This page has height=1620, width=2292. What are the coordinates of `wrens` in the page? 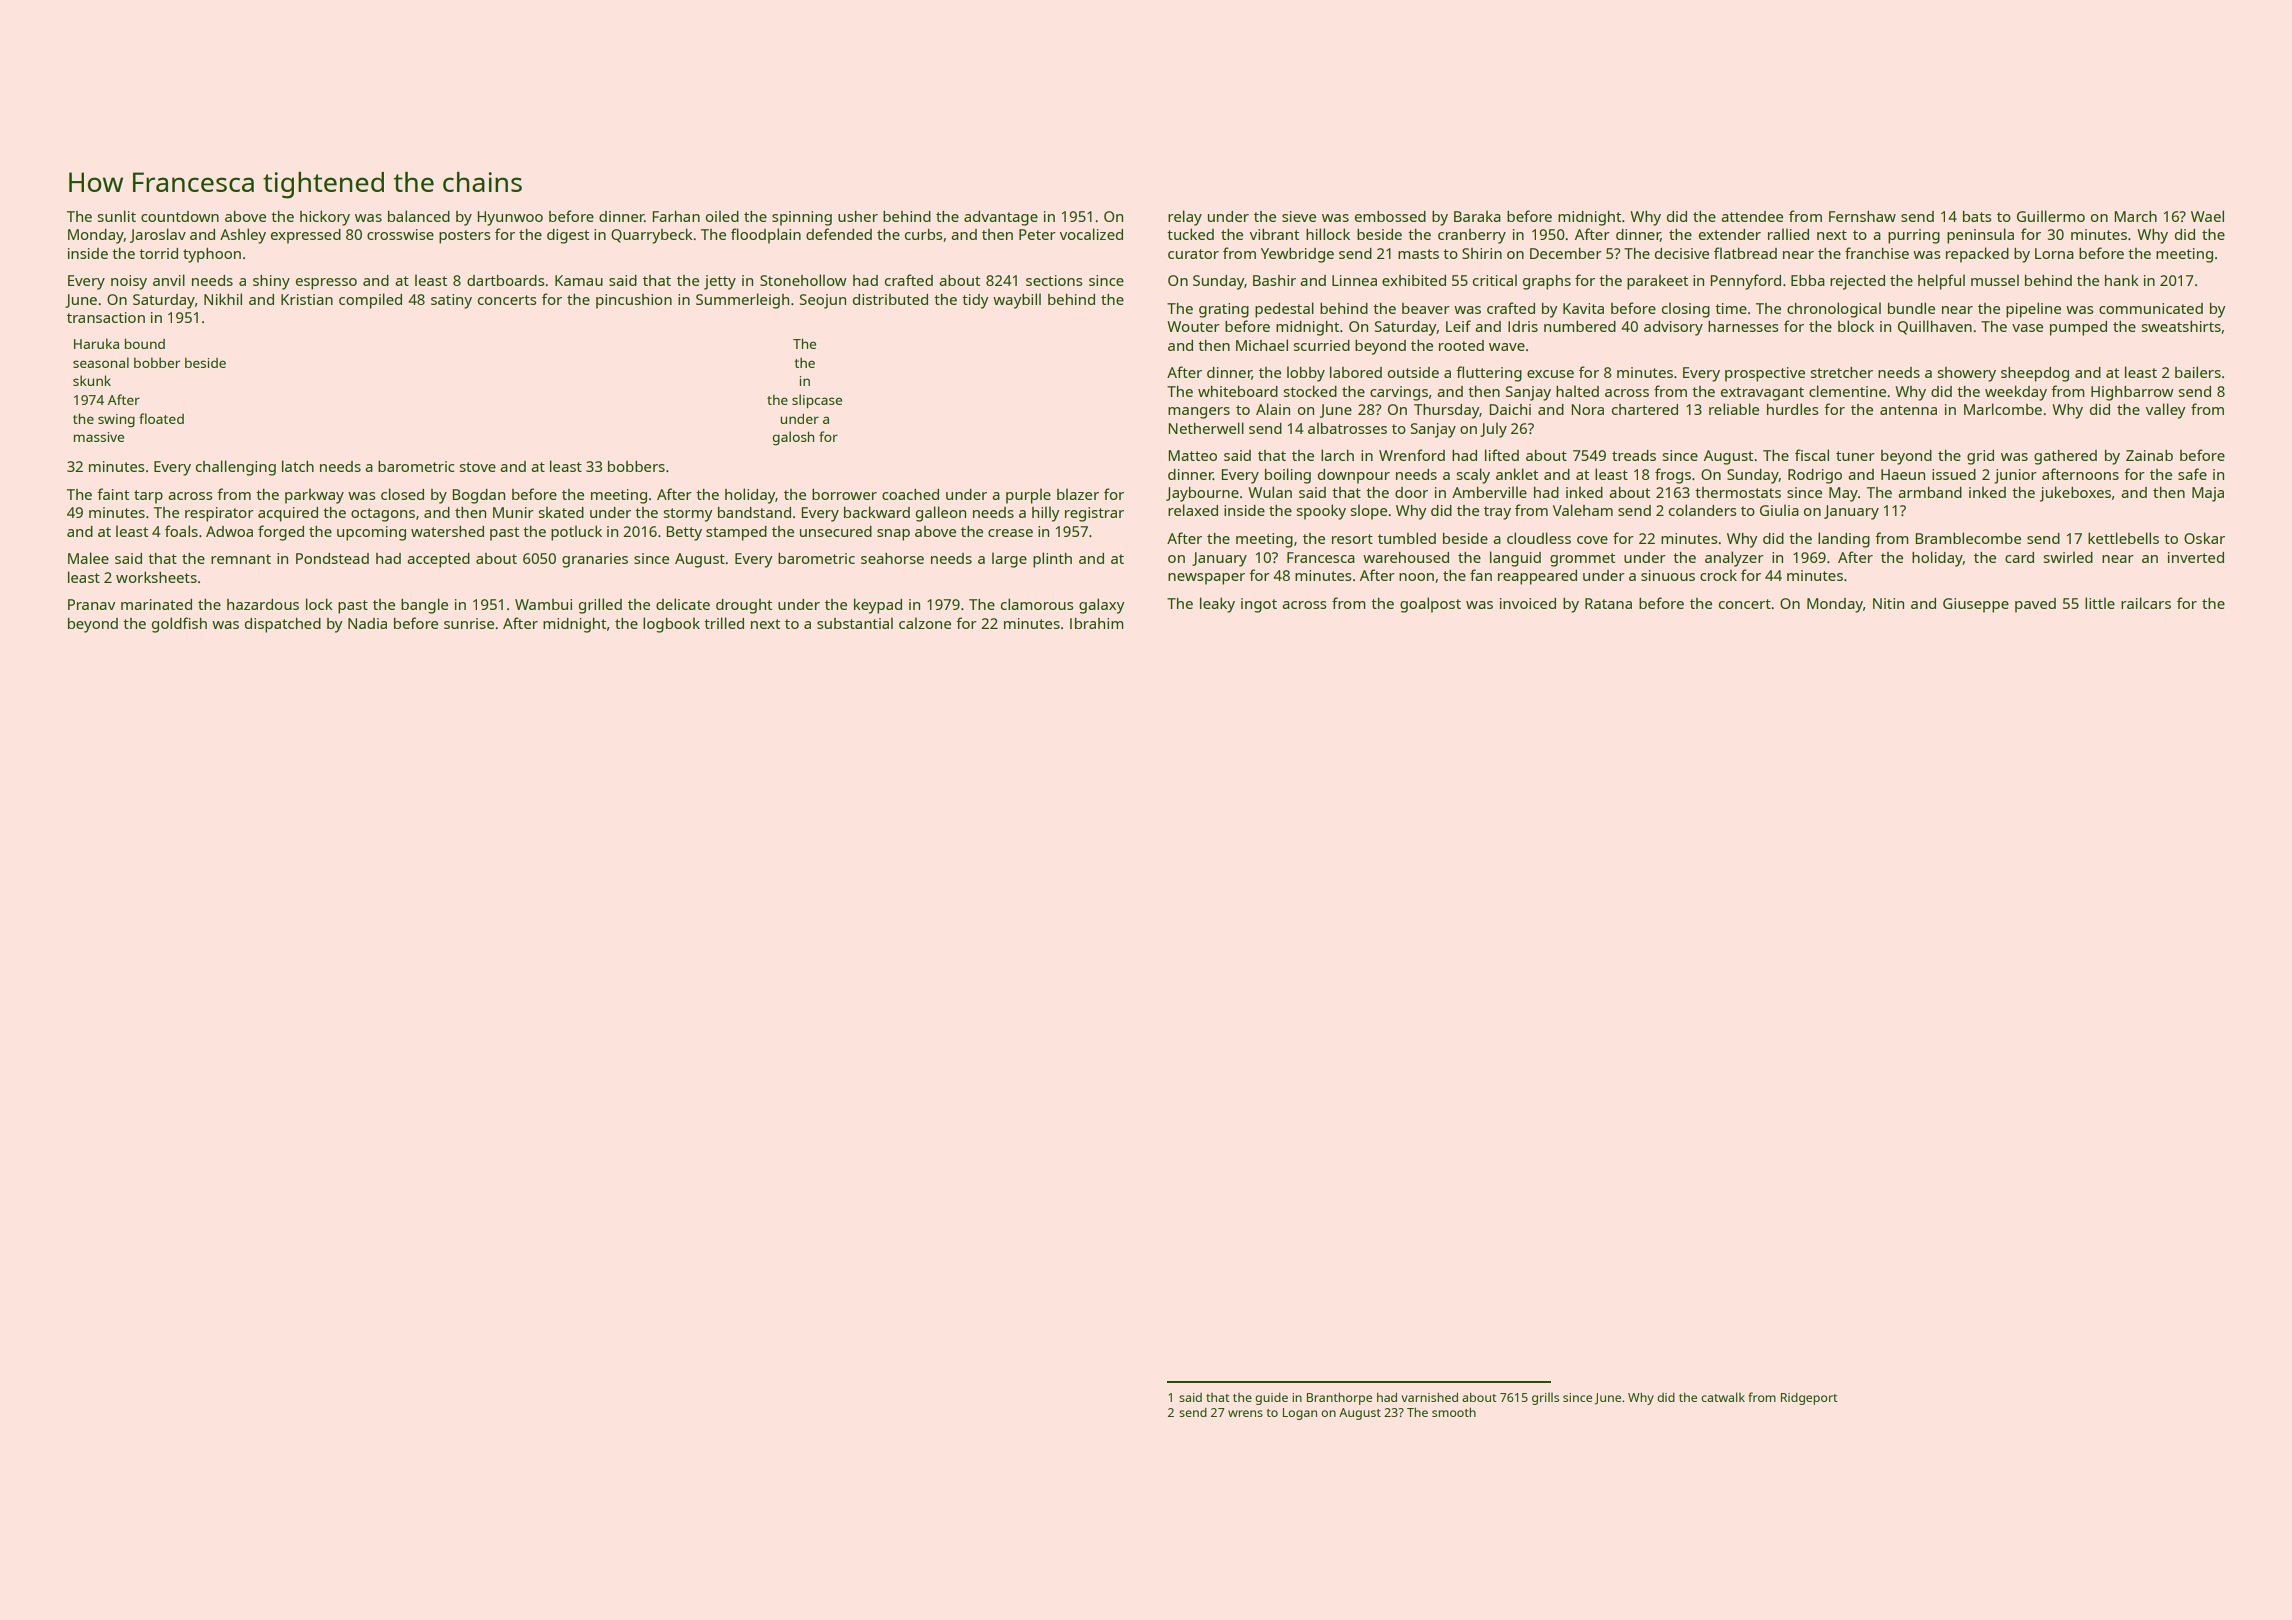 It's located at (1245, 1413).
